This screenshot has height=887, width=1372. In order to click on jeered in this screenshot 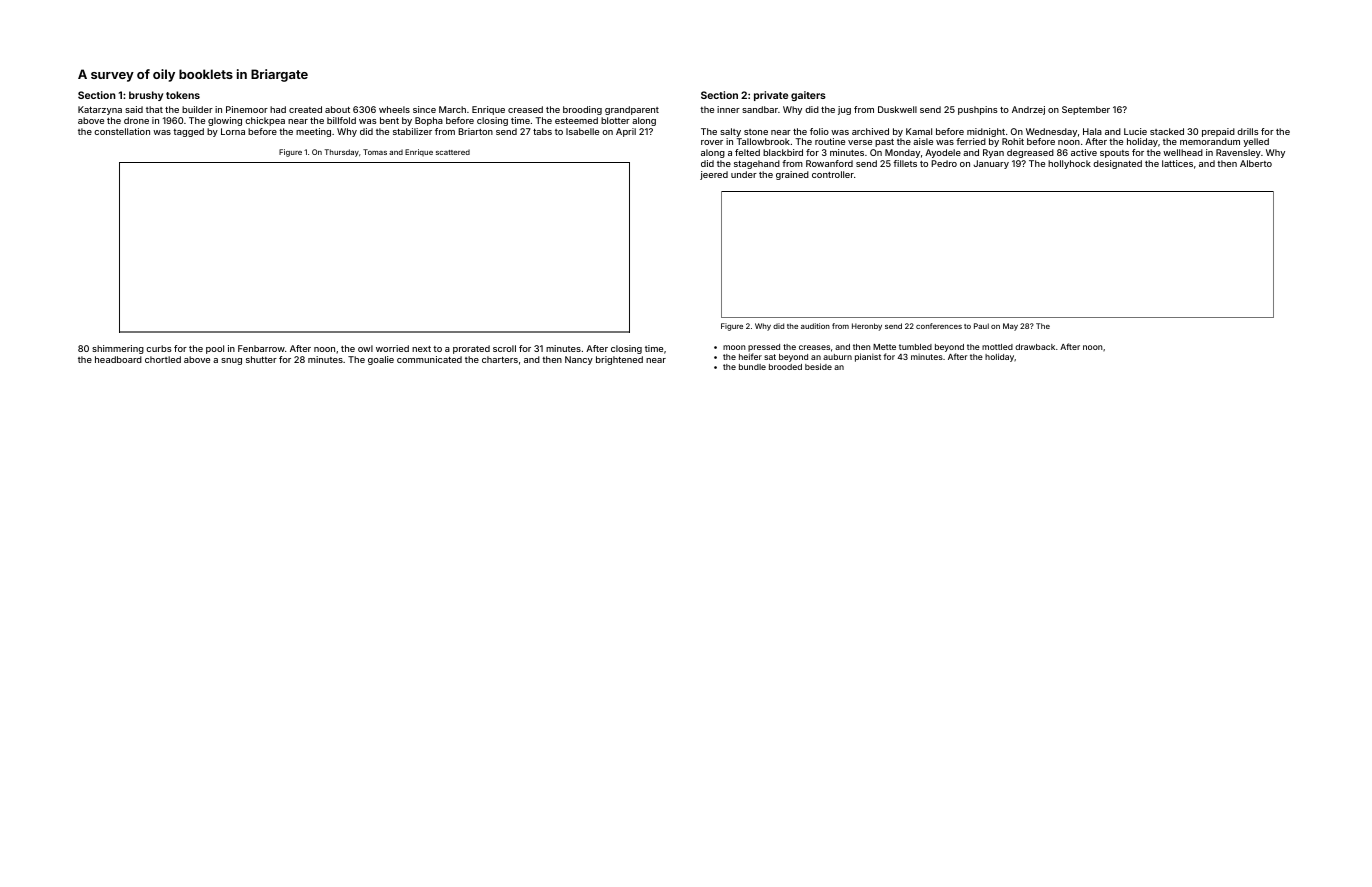, I will do `click(714, 175)`.
